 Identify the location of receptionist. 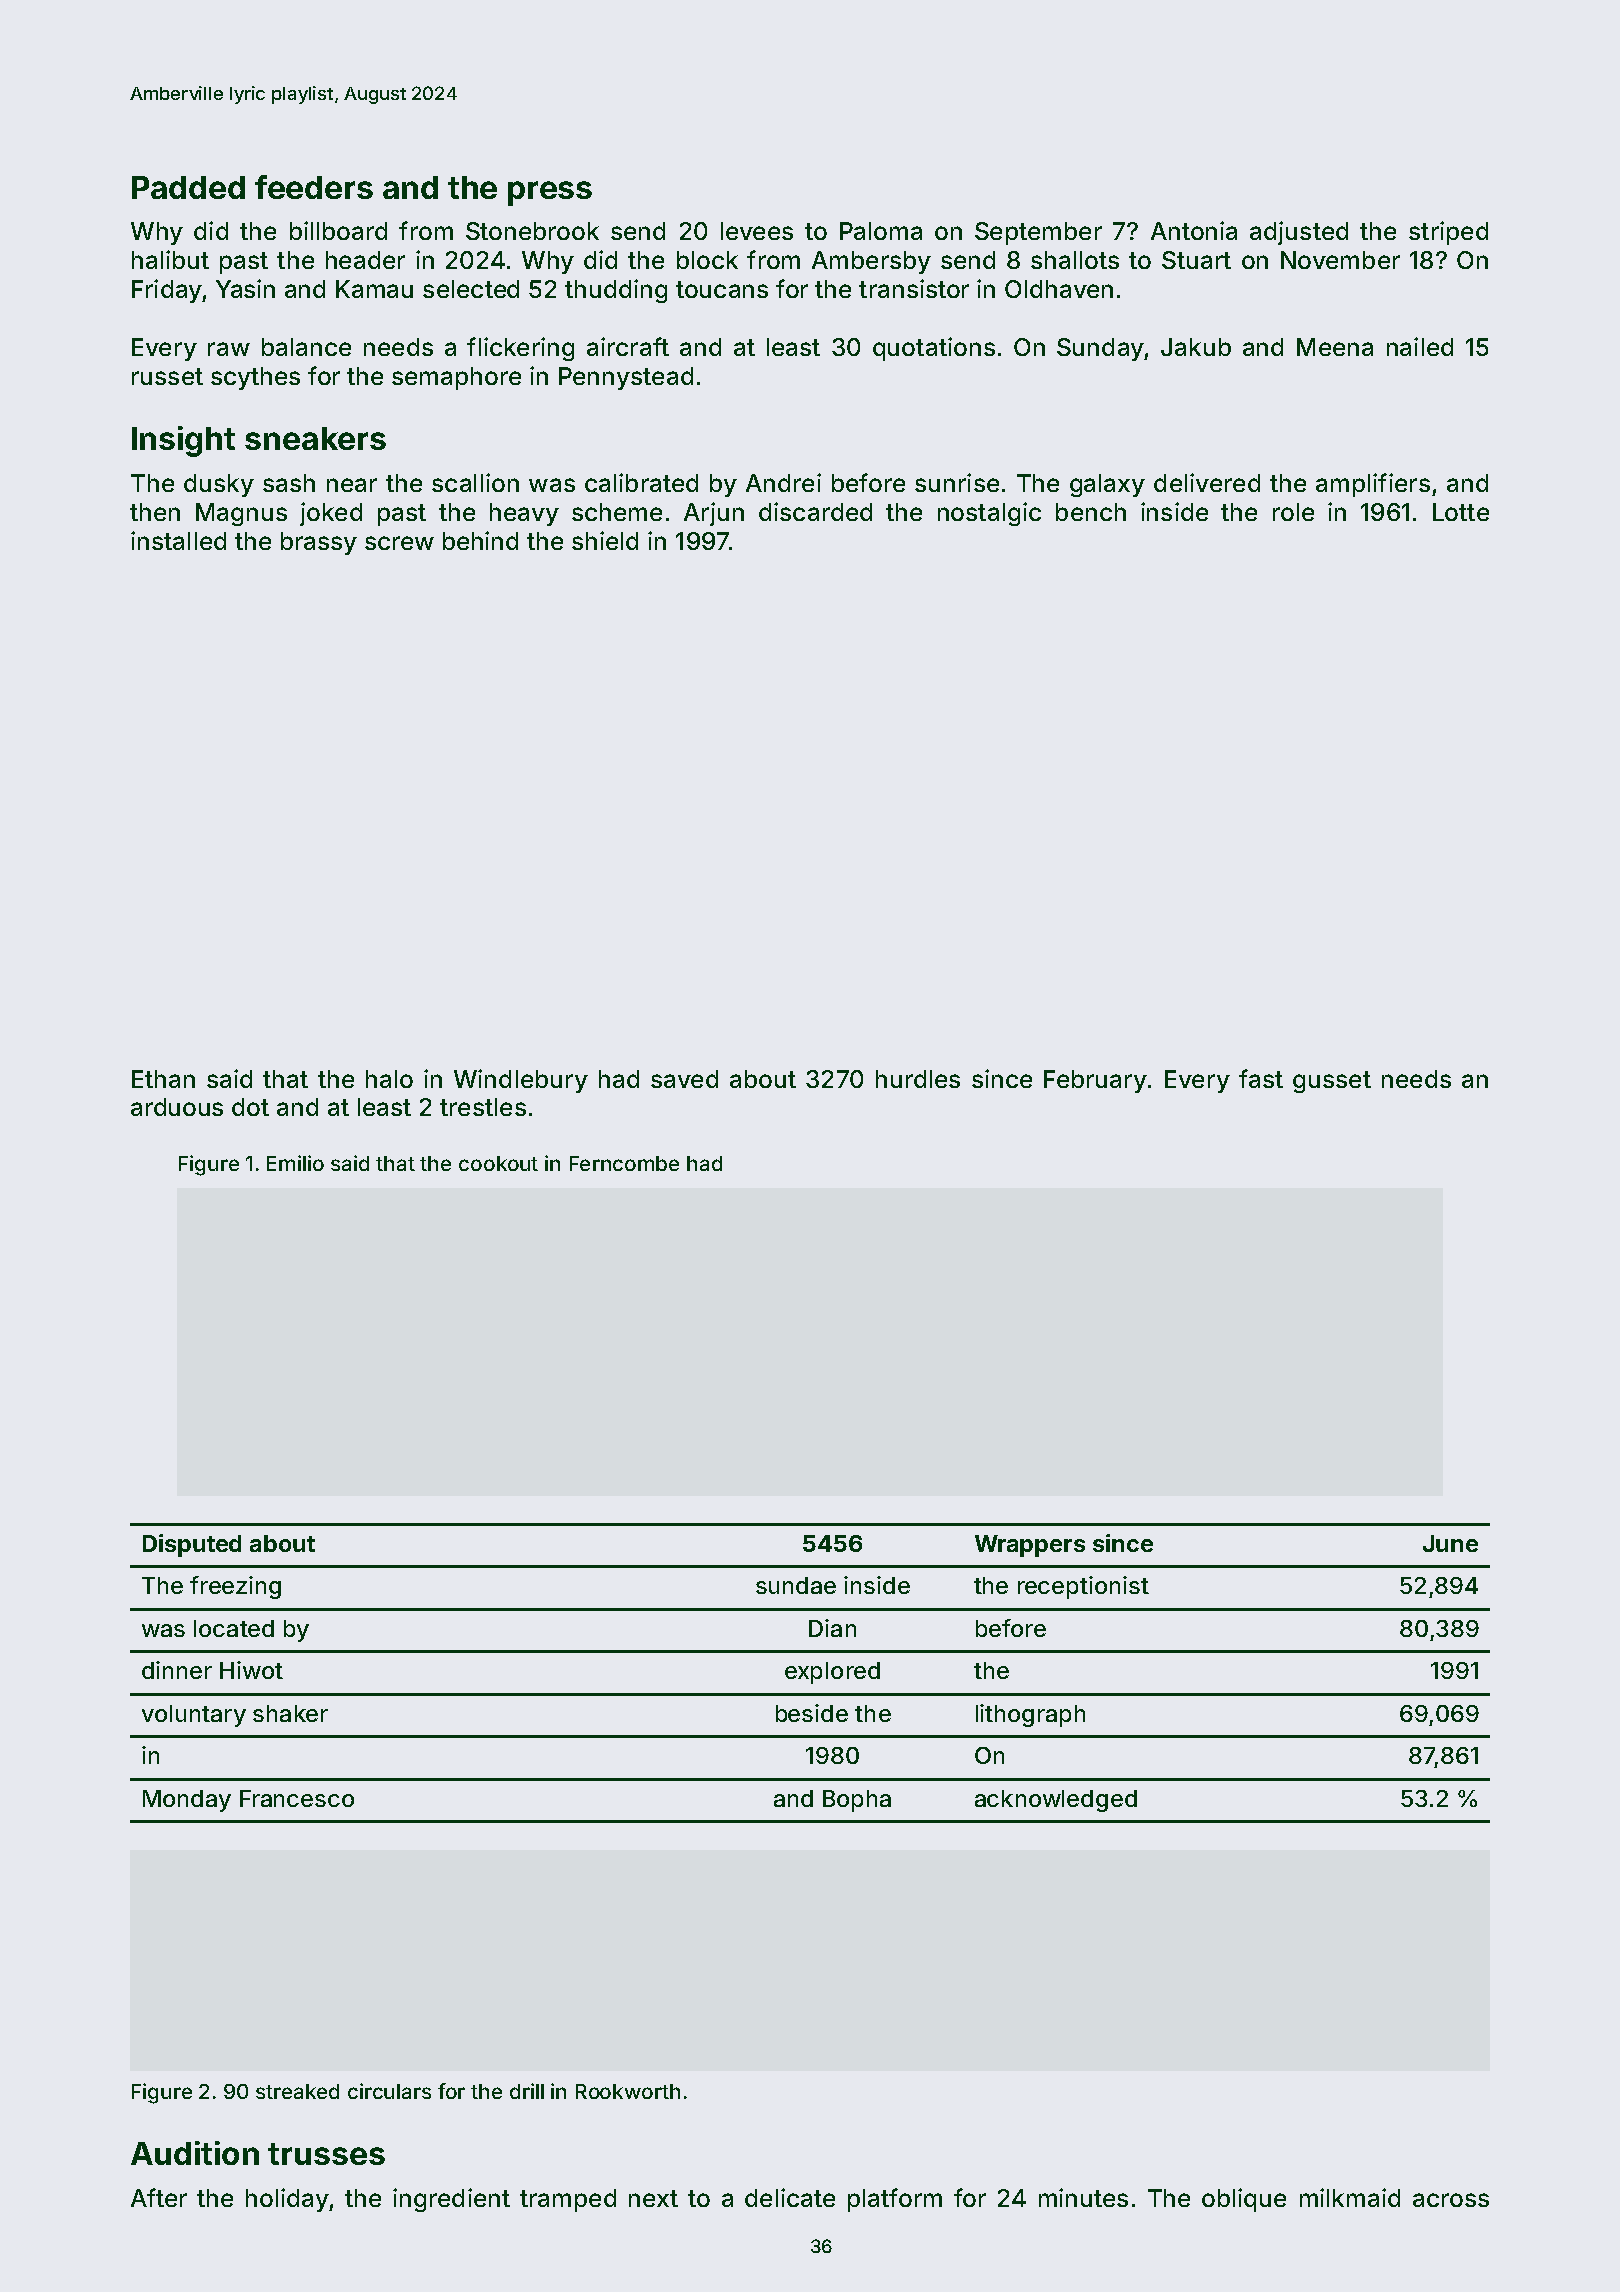
(1083, 1587).
